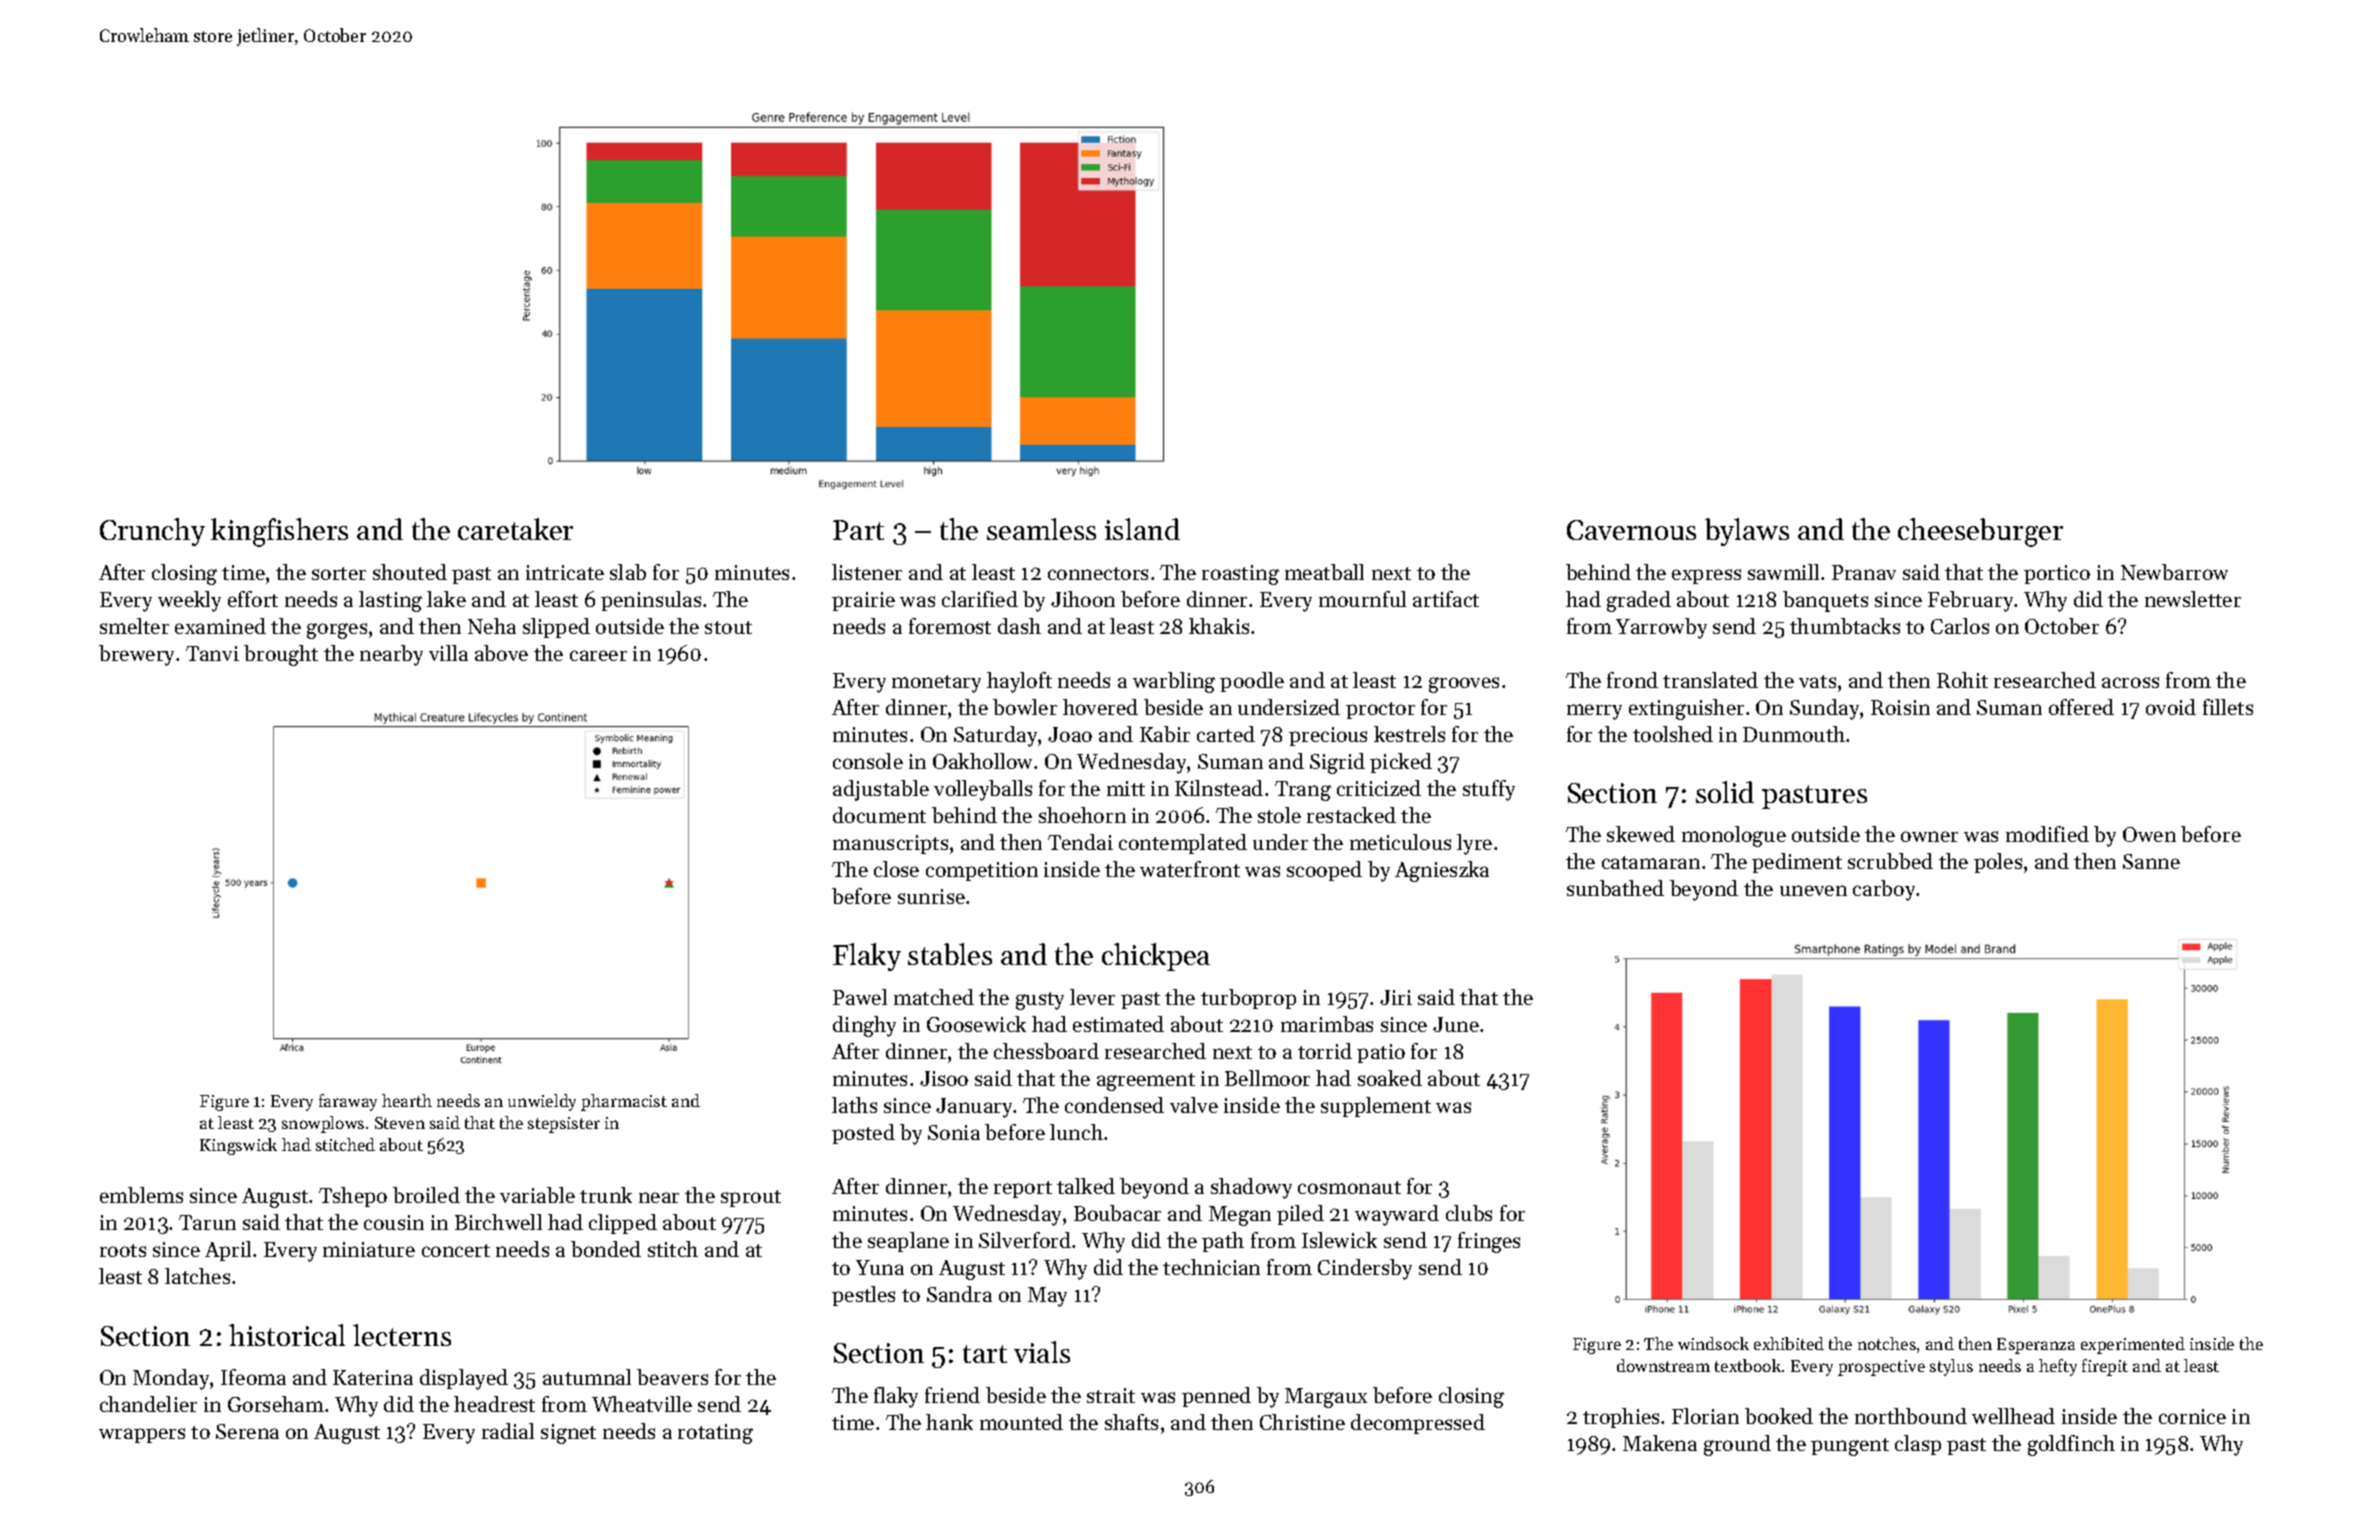 Image resolution: width=2369 pixels, height=1533 pixels. I want to click on experimented, so click(2133, 1345).
